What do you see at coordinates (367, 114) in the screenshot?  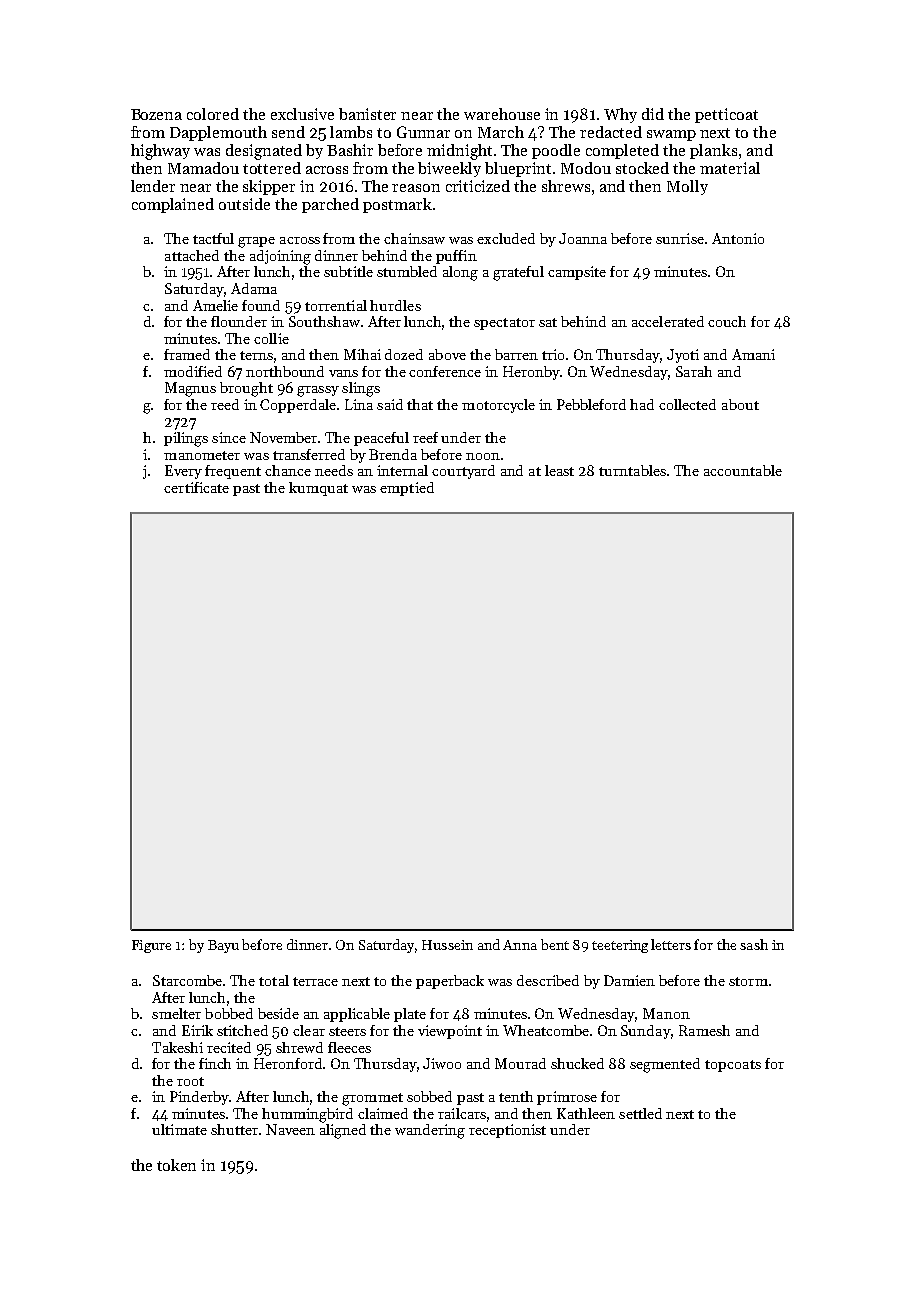 I see `banister` at bounding box center [367, 114].
